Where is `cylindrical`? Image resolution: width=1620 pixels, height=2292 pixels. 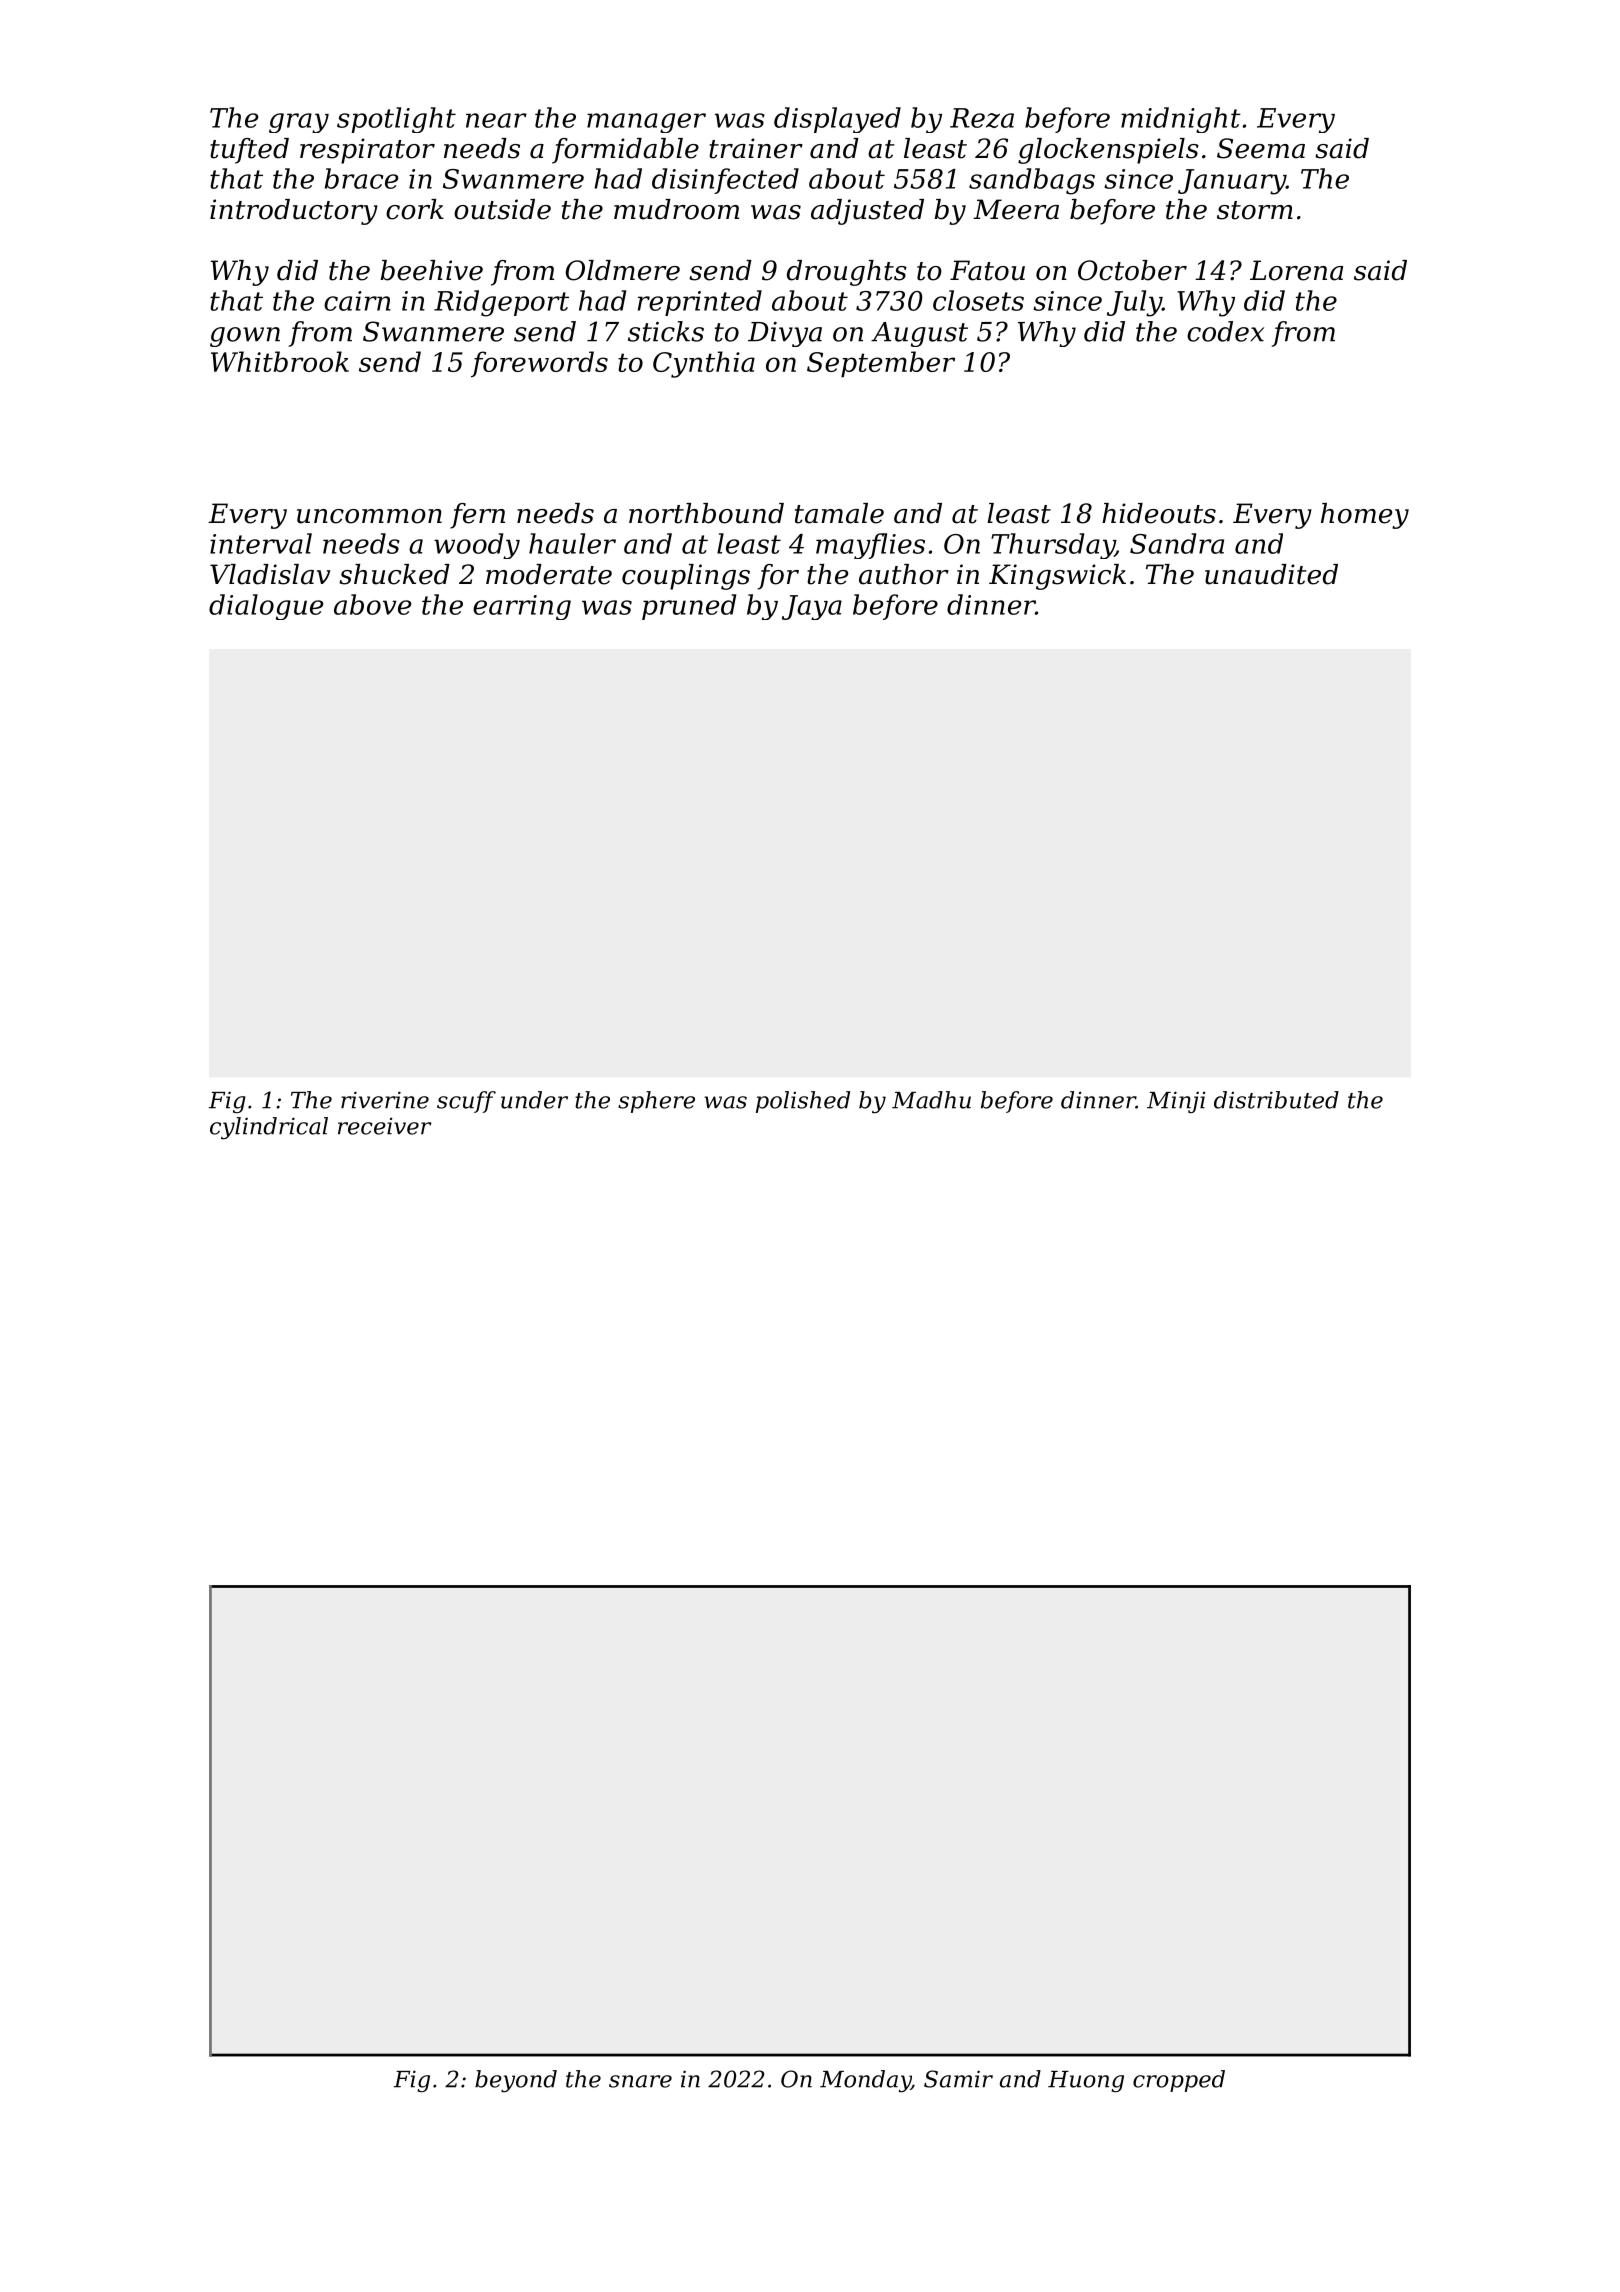
cylindrical is located at coordinates (269, 1128).
